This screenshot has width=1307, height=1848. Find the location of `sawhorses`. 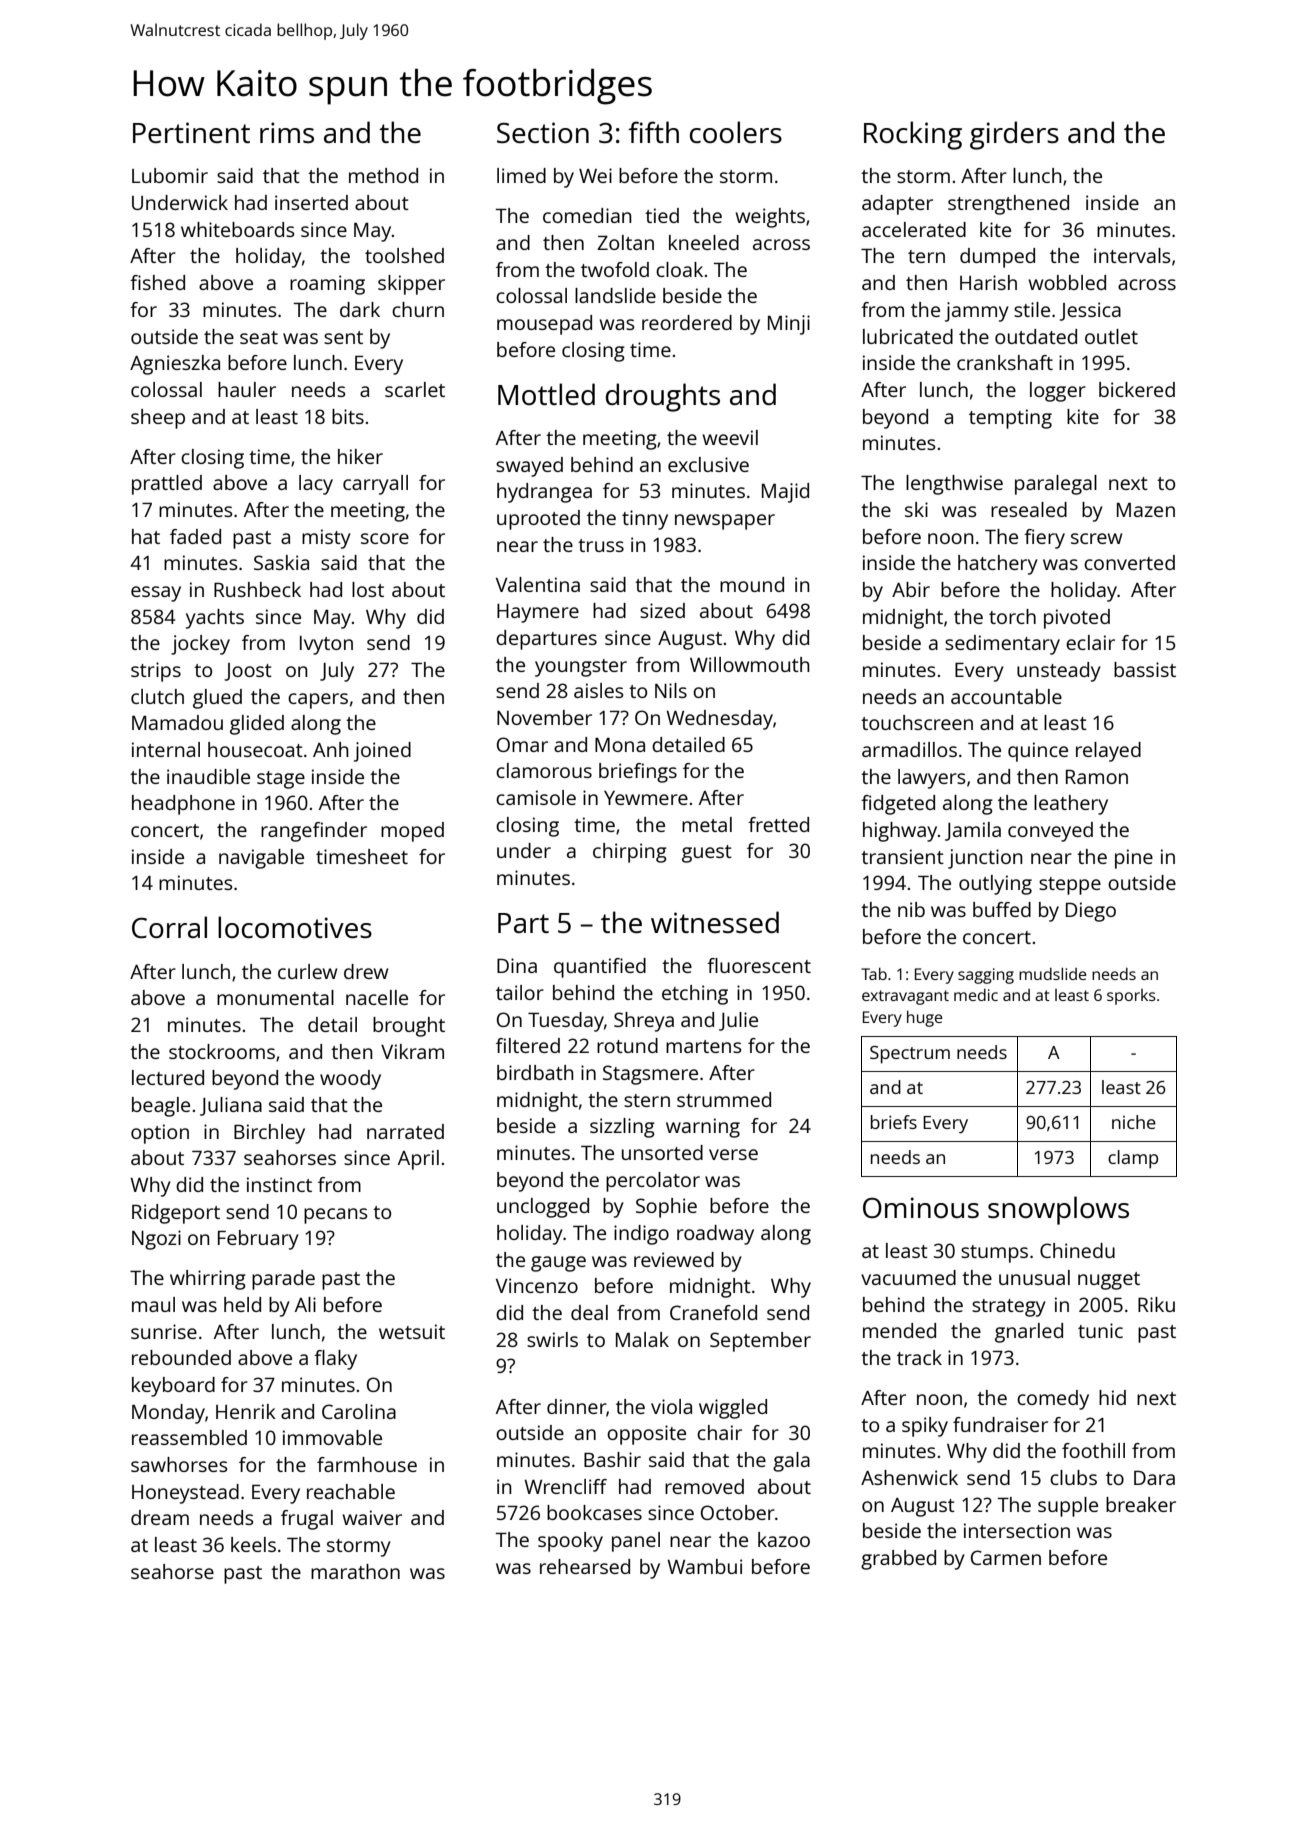

sawhorses is located at coordinates (179, 1464).
